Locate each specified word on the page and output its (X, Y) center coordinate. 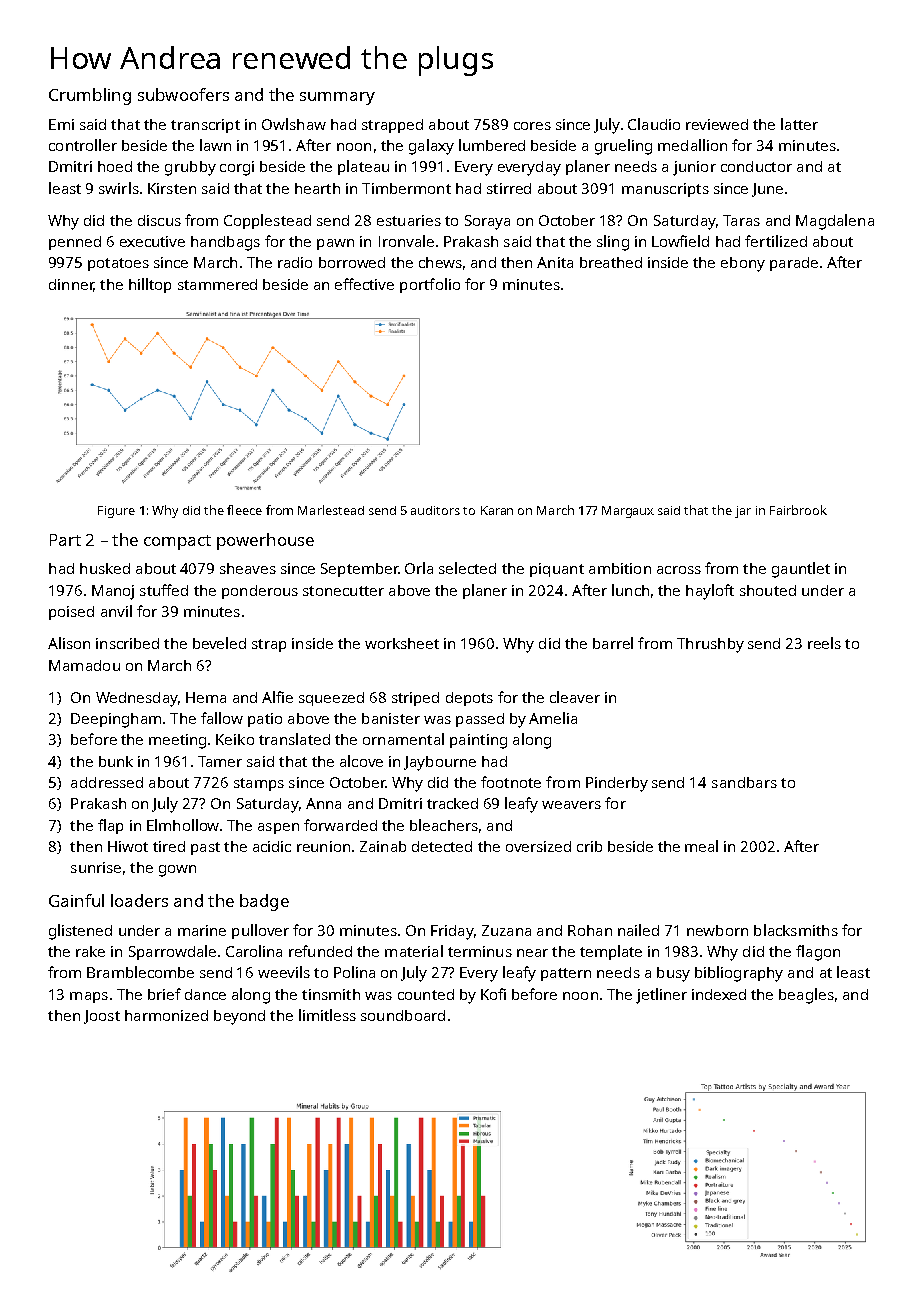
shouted (768, 590)
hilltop (150, 285)
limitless (327, 1015)
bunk (116, 761)
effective (364, 284)
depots (469, 699)
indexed (719, 994)
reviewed (717, 124)
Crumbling (90, 96)
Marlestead (331, 510)
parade (794, 264)
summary (337, 98)
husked (105, 568)
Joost (102, 1017)
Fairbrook (798, 510)
